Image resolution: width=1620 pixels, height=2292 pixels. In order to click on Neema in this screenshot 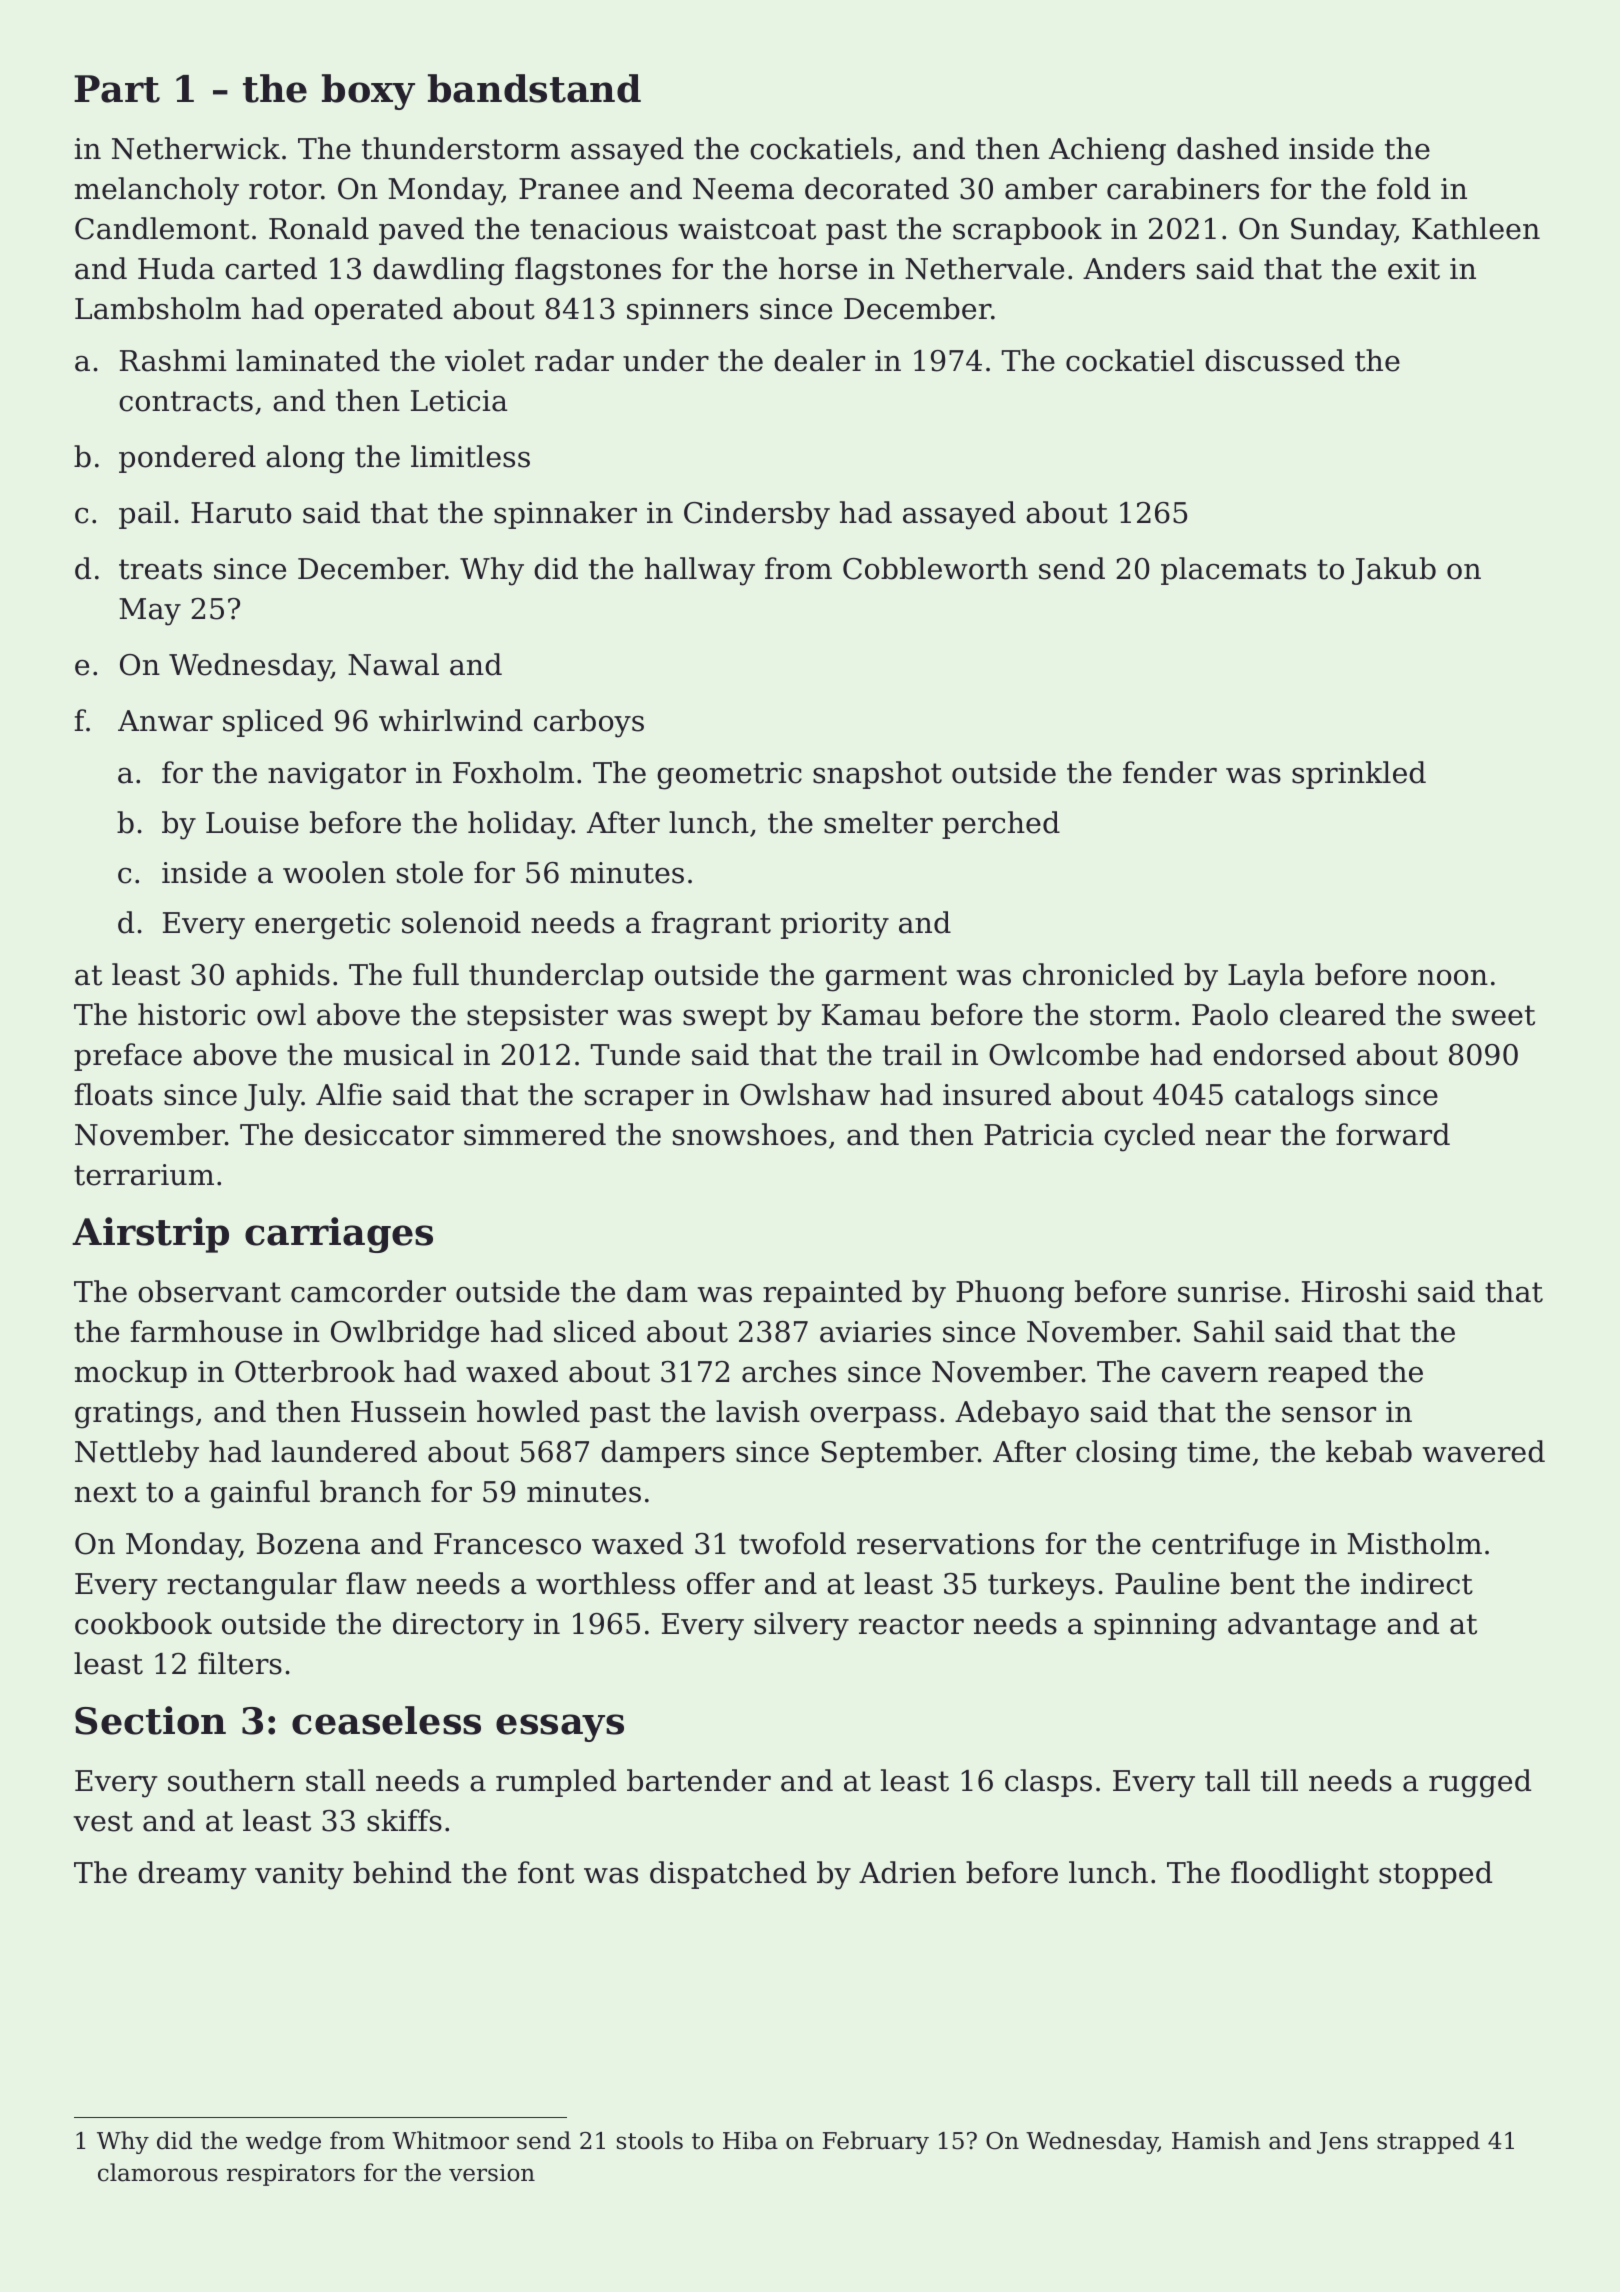, I will do `click(743, 189)`.
